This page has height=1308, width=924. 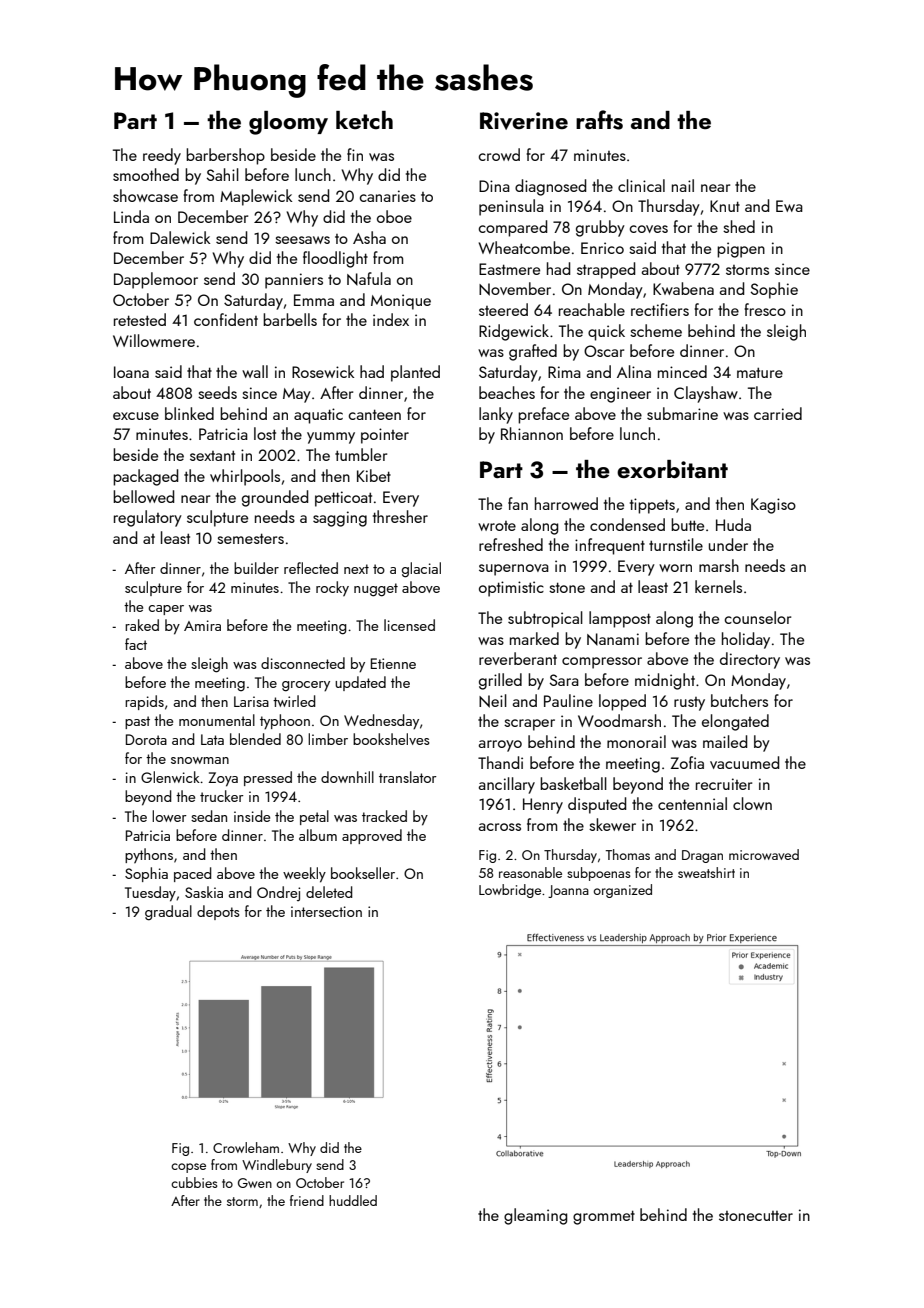 What do you see at coordinates (245, 477) in the page?
I see `whirlpools` at bounding box center [245, 477].
